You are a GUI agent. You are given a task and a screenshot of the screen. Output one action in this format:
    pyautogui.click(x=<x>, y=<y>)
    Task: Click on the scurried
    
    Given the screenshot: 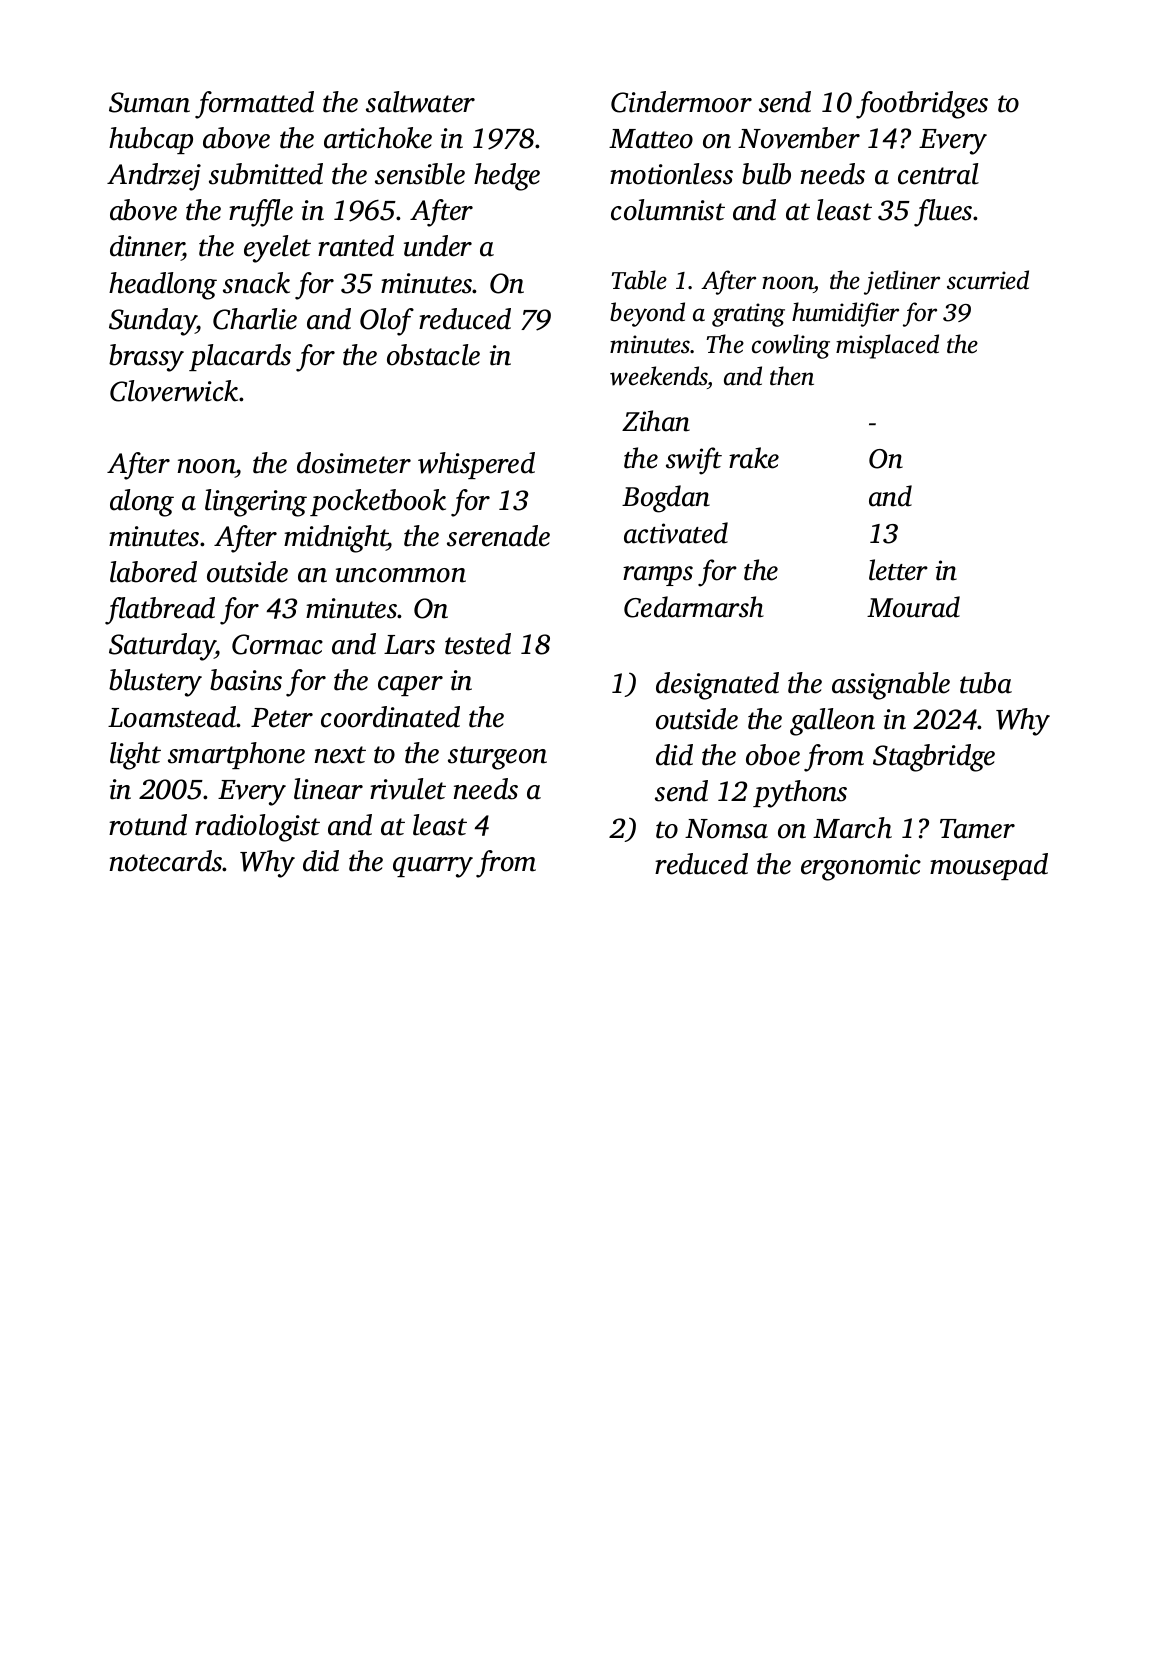 What is the action you would take?
    pyautogui.click(x=988, y=280)
